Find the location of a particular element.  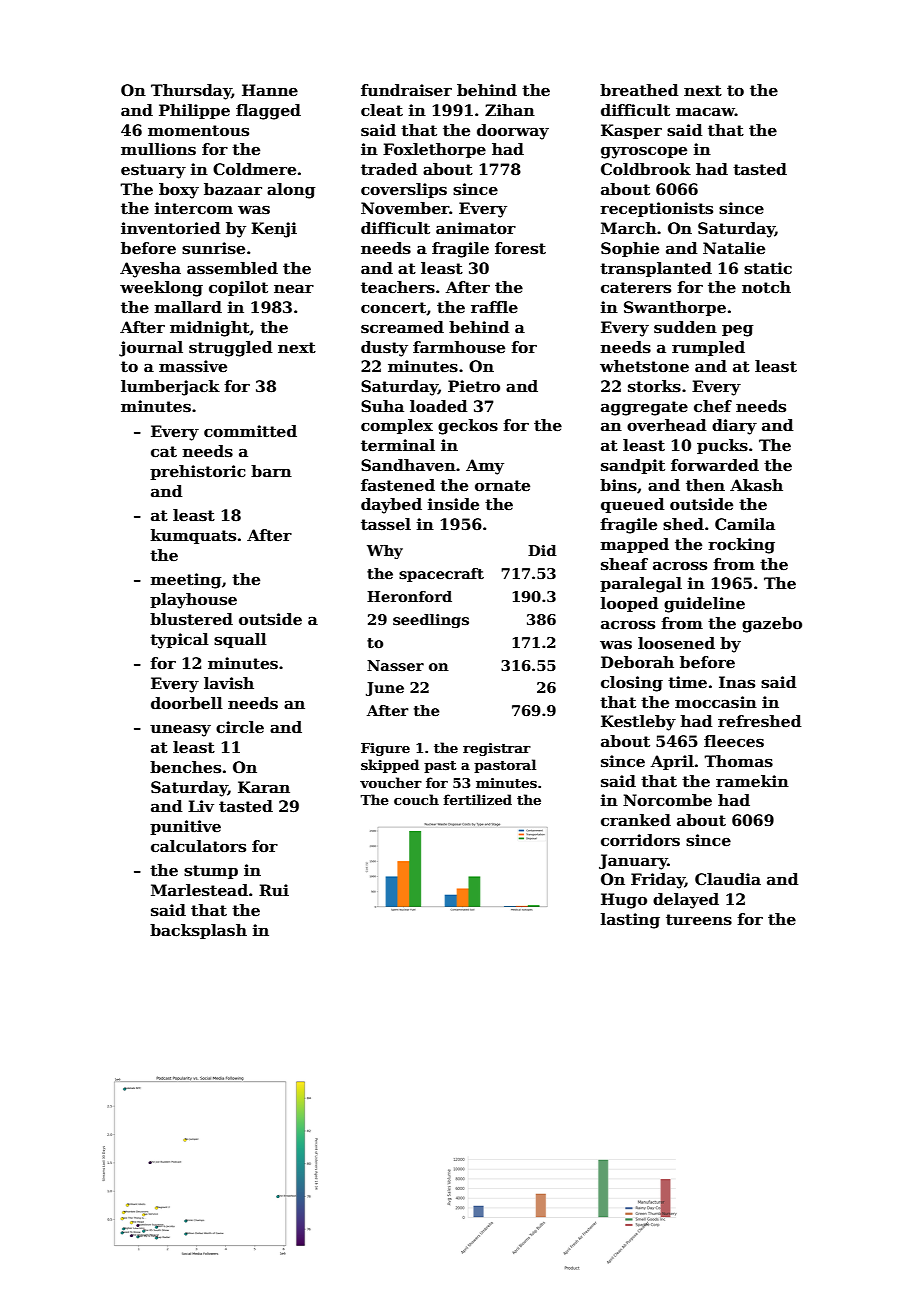

Philippe is located at coordinates (194, 111).
